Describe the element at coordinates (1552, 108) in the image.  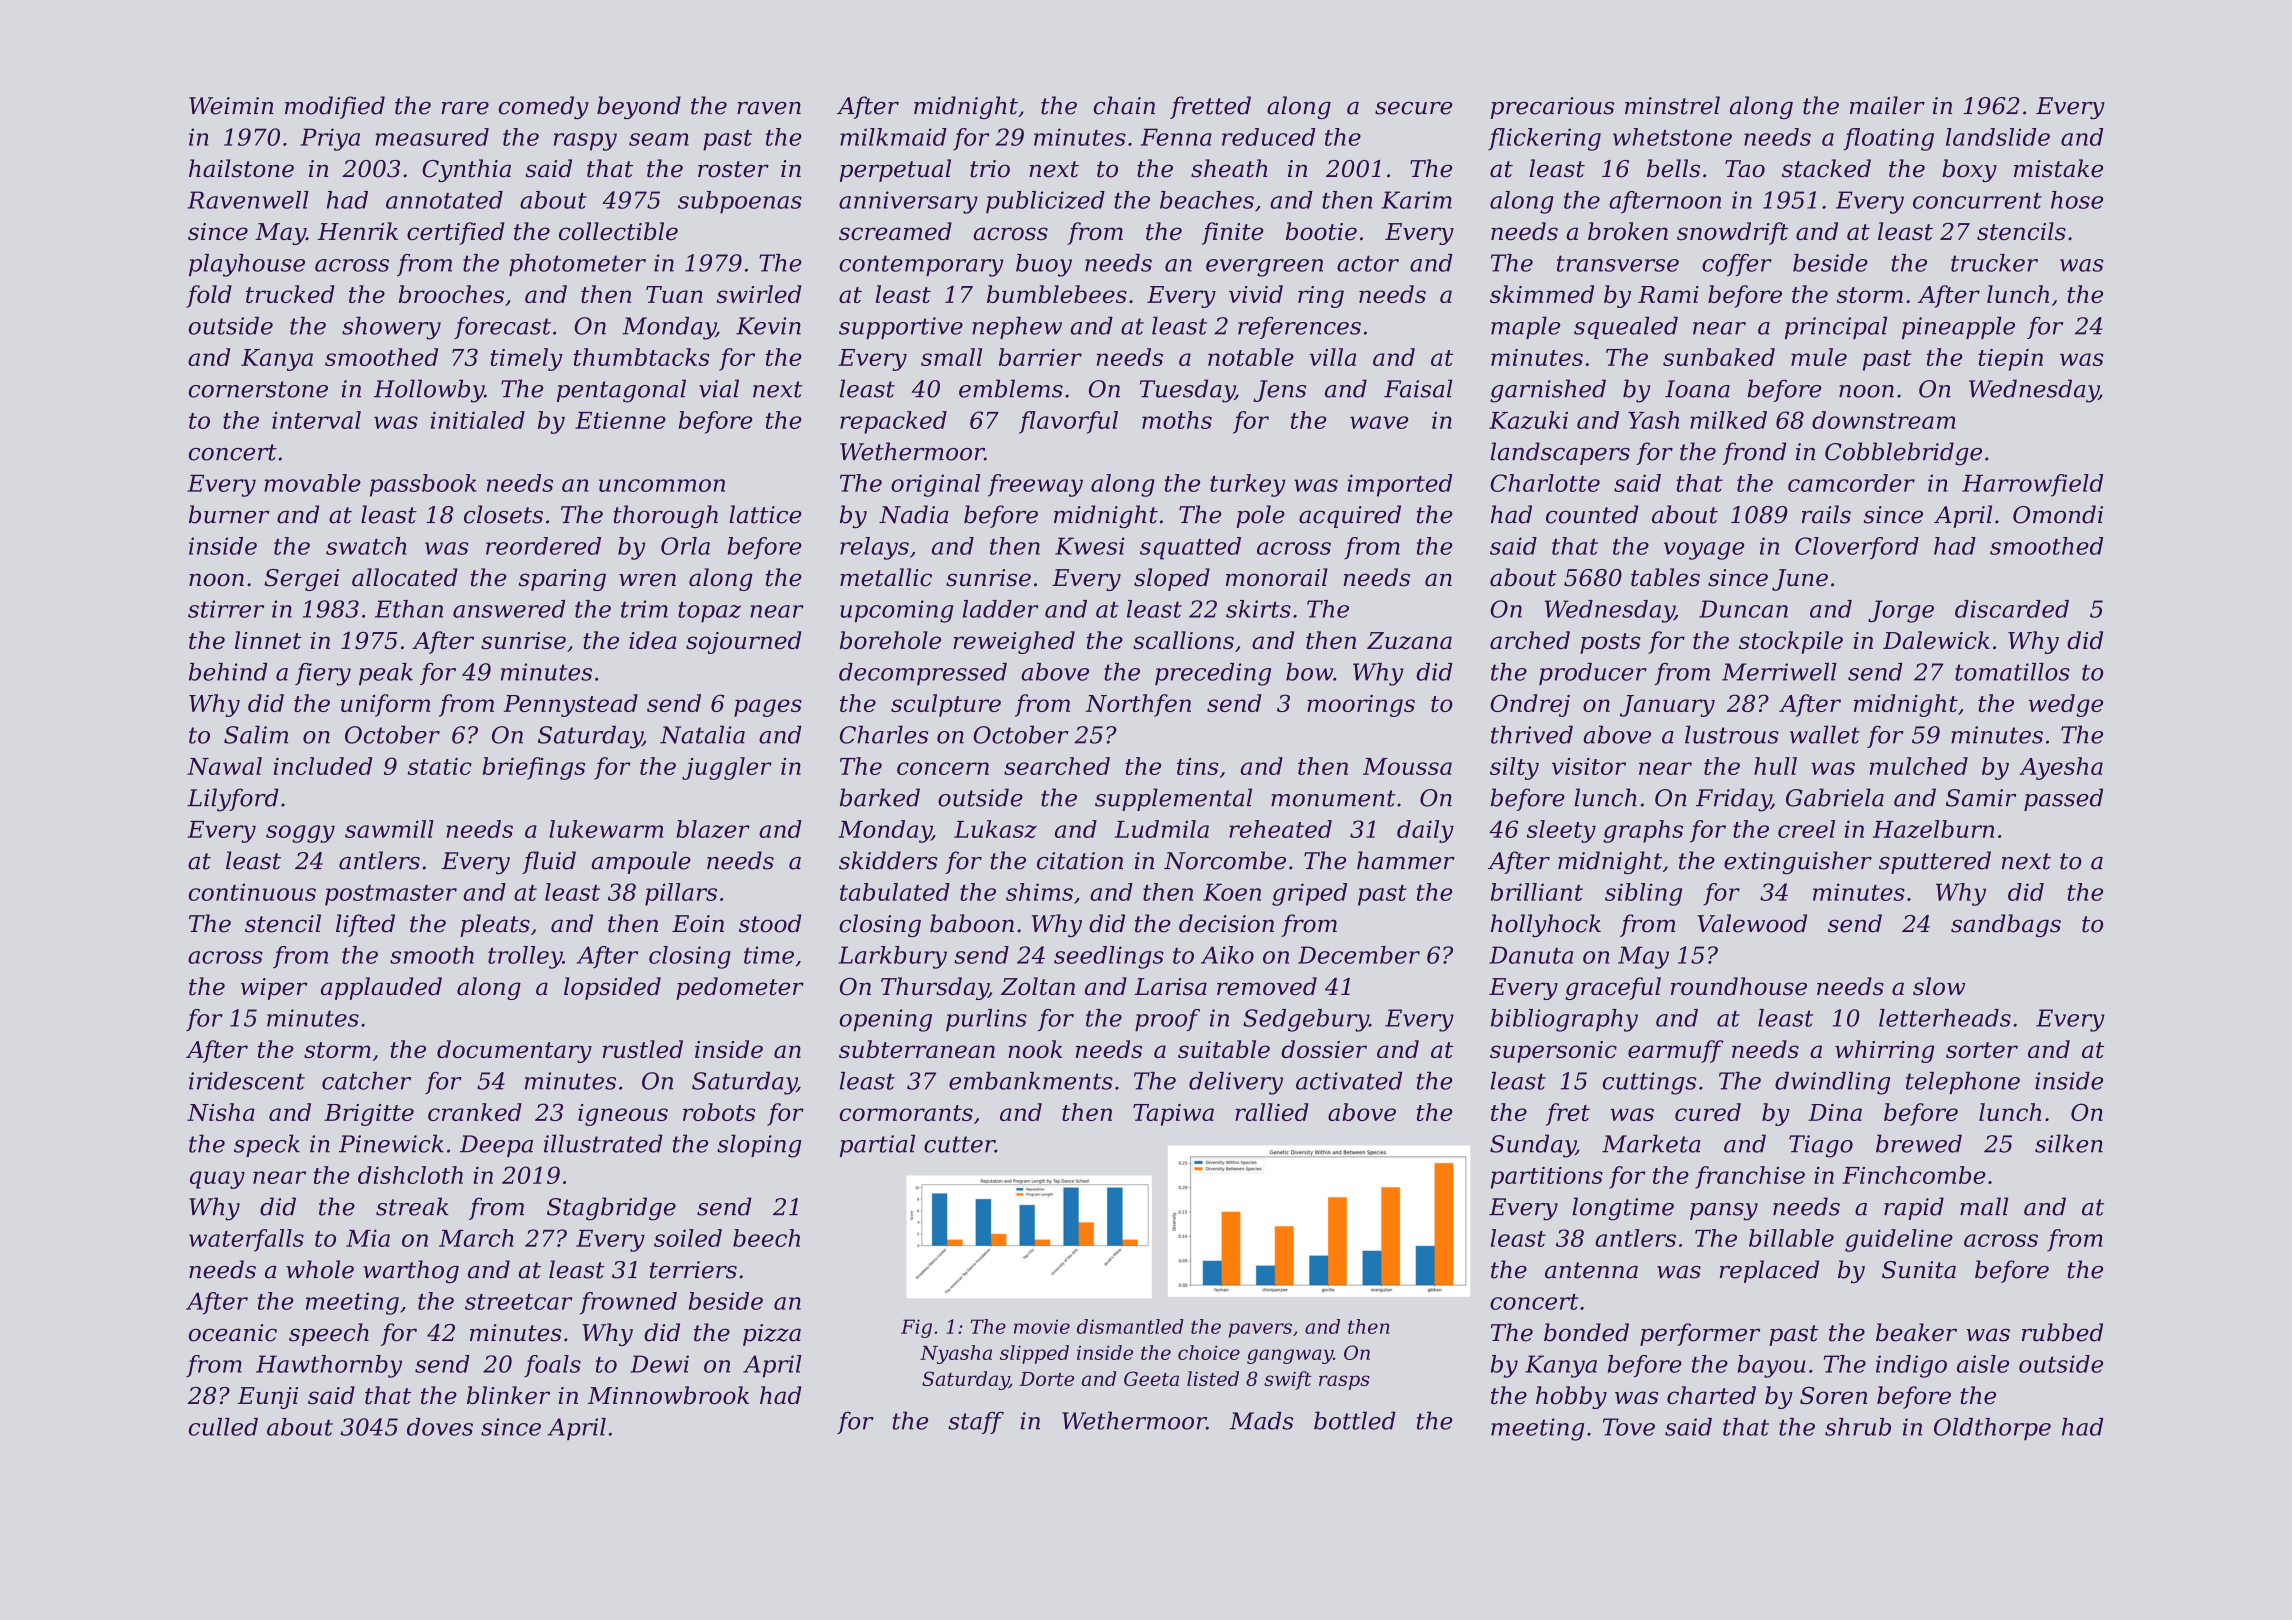
I see `precarious` at that location.
